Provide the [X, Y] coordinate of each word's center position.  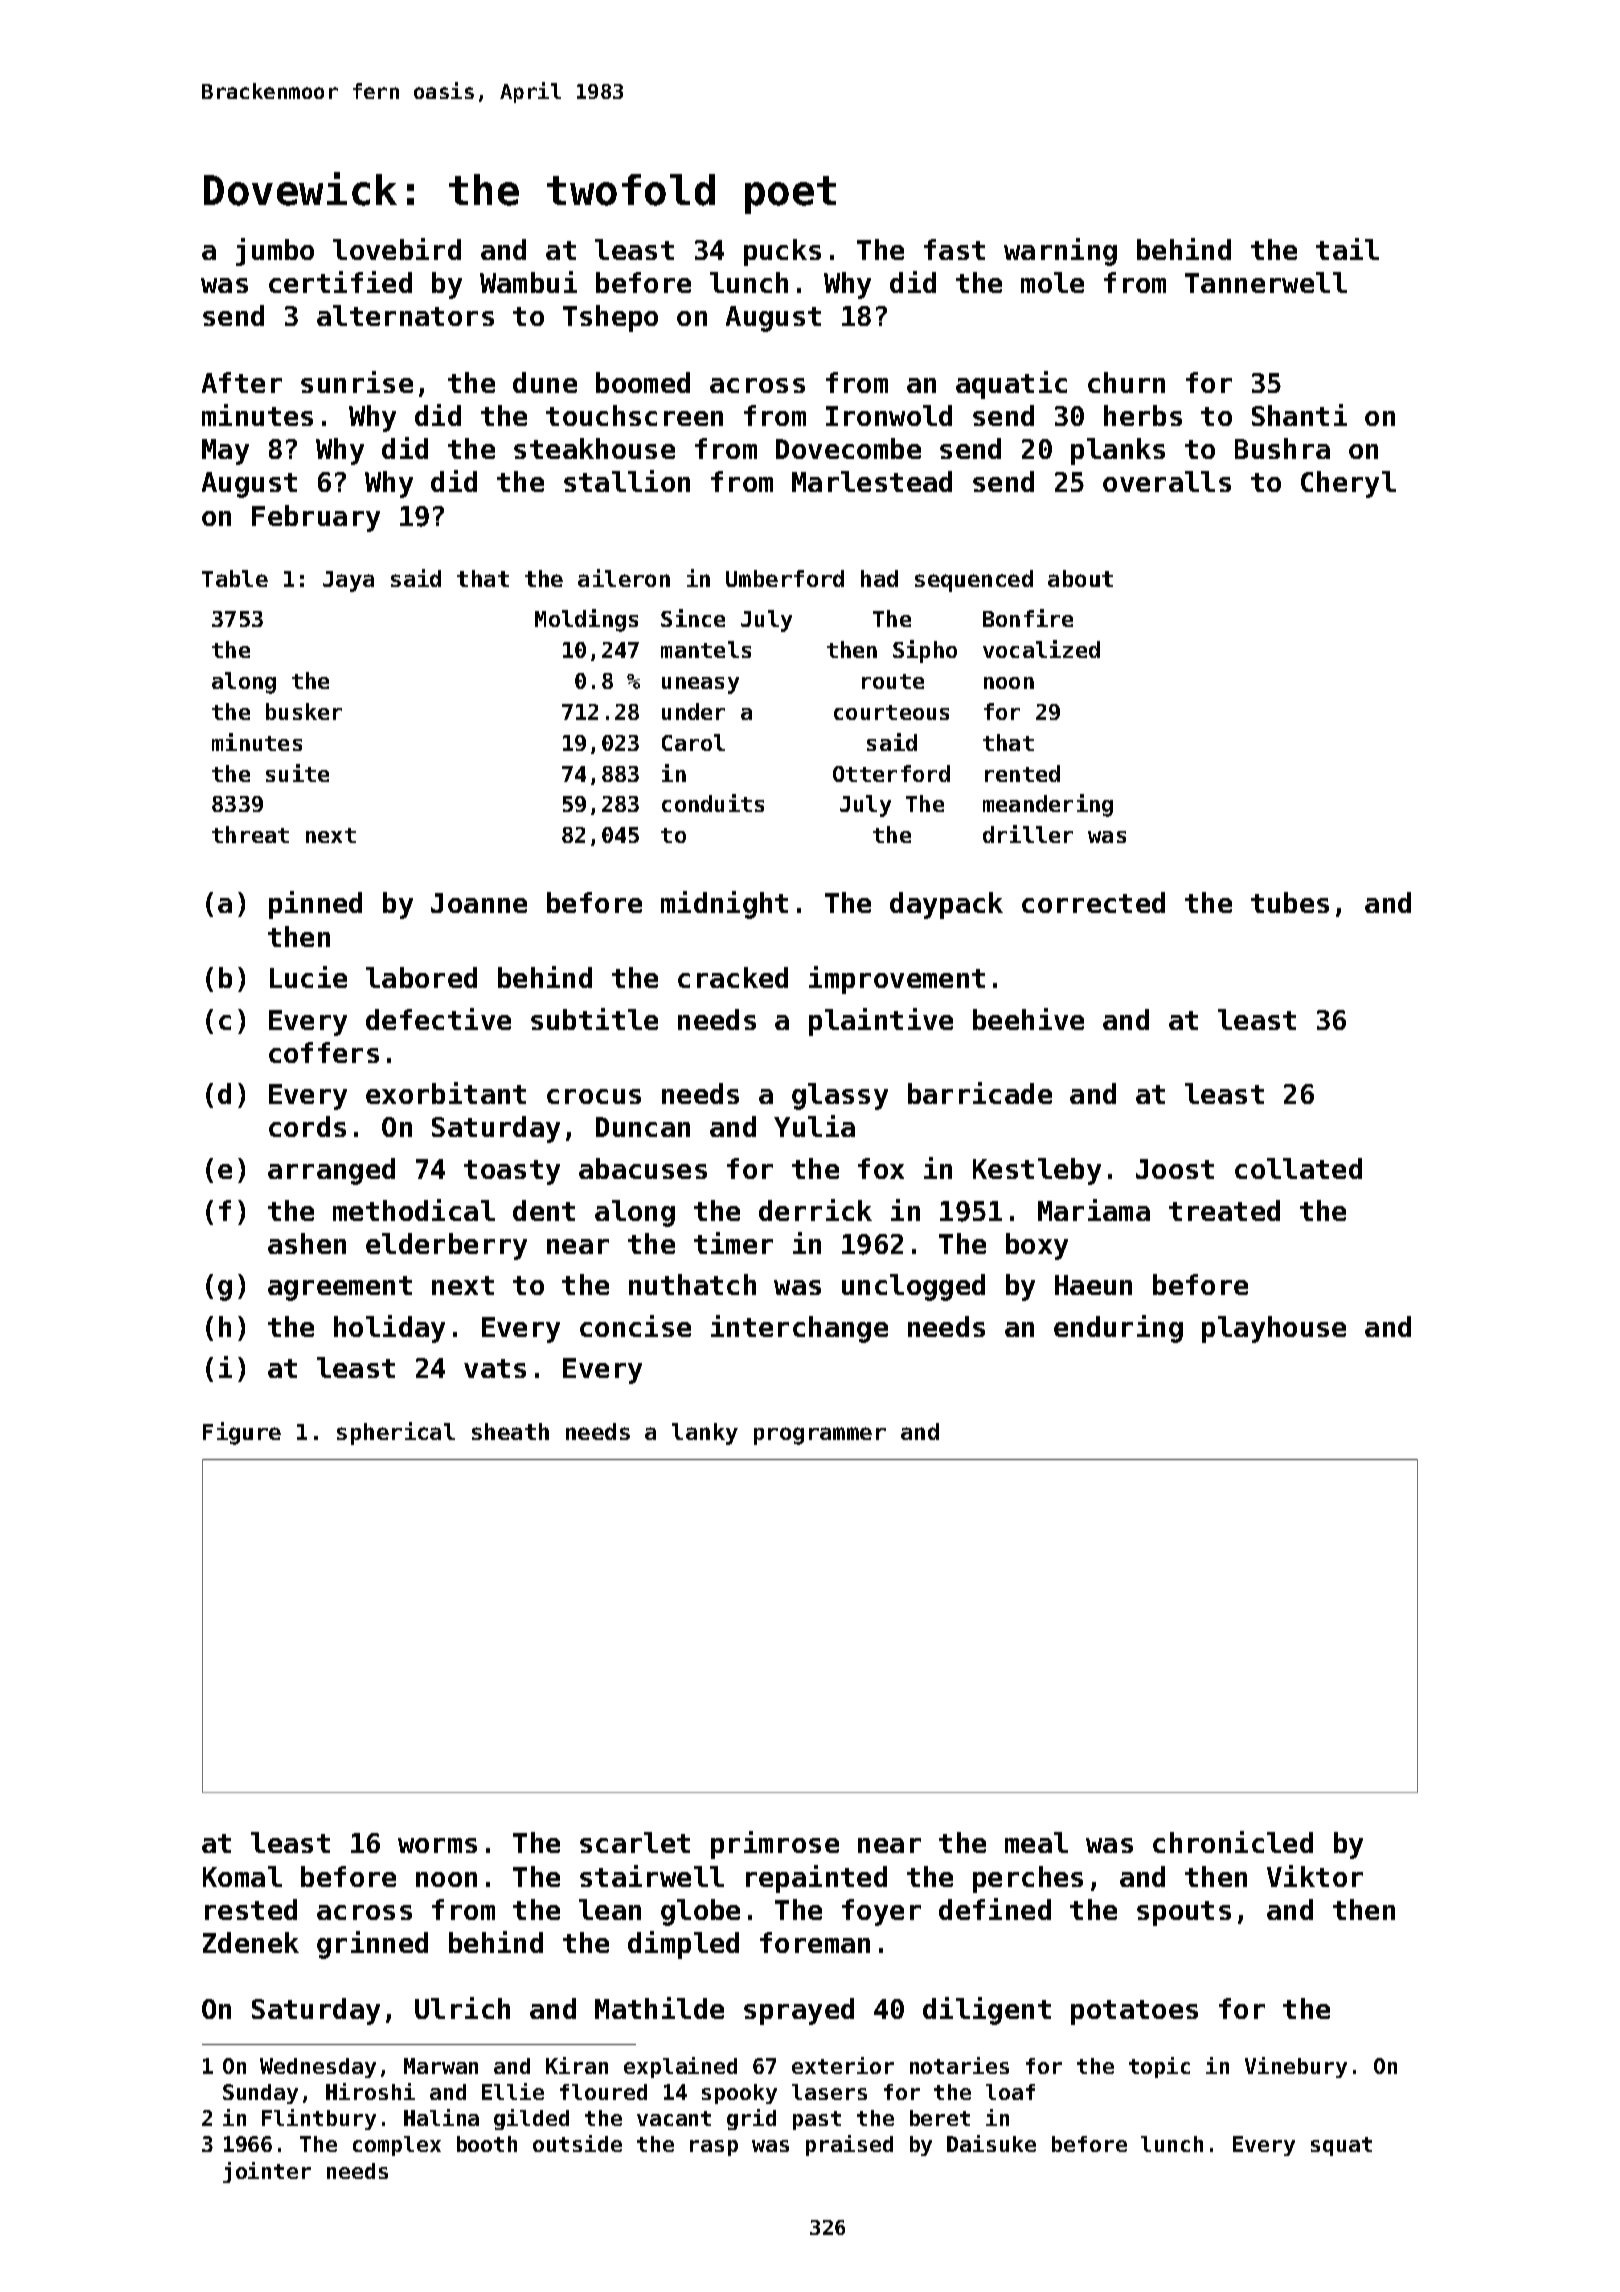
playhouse [1274, 1329]
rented [1022, 773]
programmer [820, 1436]
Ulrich [462, 2008]
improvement [897, 980]
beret [940, 2118]
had [879, 578]
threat [250, 834]
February [316, 518]
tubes [1290, 902]
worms [437, 1845]
